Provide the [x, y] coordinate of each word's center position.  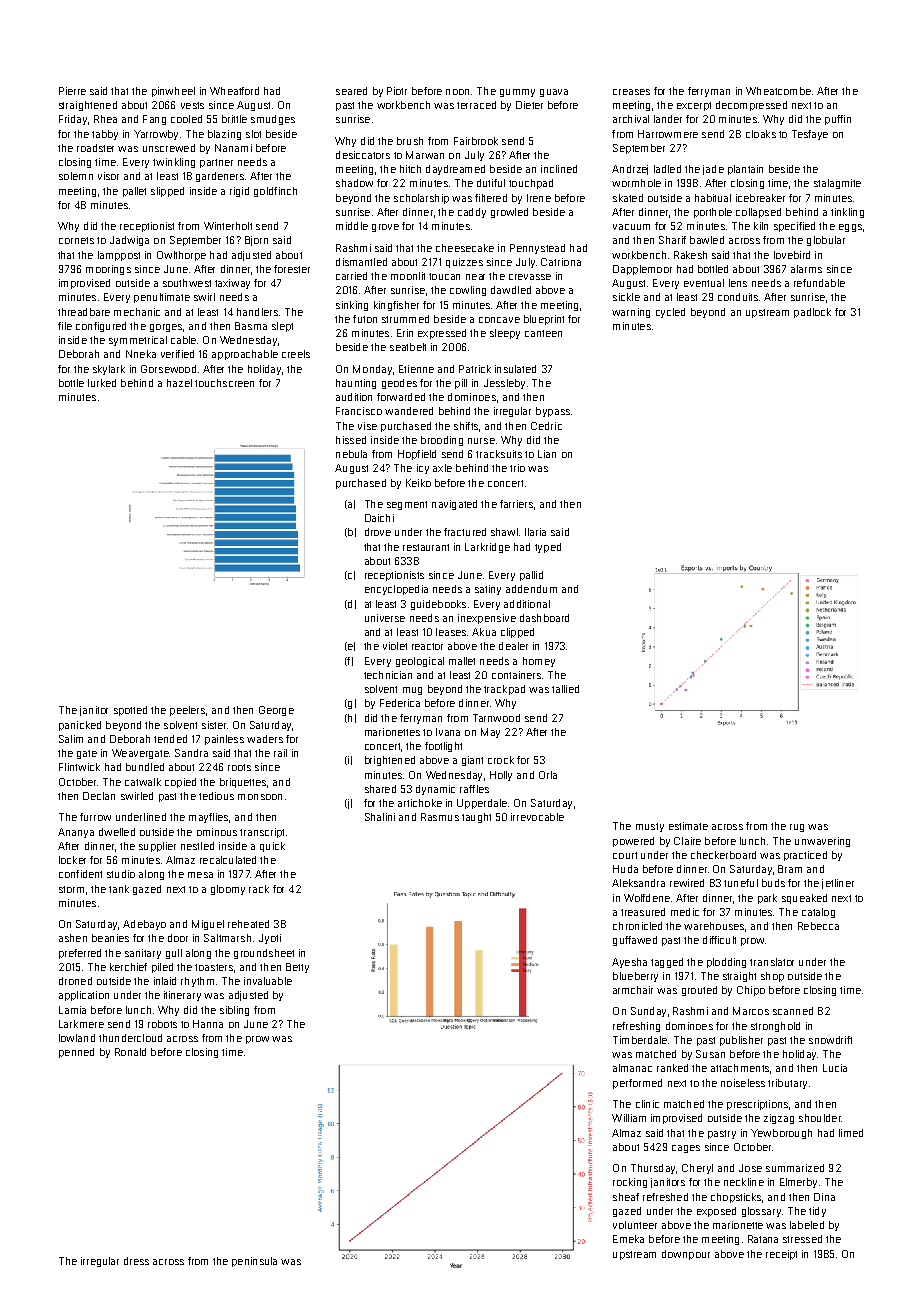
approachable [245, 355]
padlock [812, 313]
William [629, 1118]
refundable [819, 283]
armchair [633, 990]
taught [476, 818]
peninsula [254, 1262]
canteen [543, 333]
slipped [167, 192]
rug [797, 828]
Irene [539, 198]
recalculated [228, 860]
